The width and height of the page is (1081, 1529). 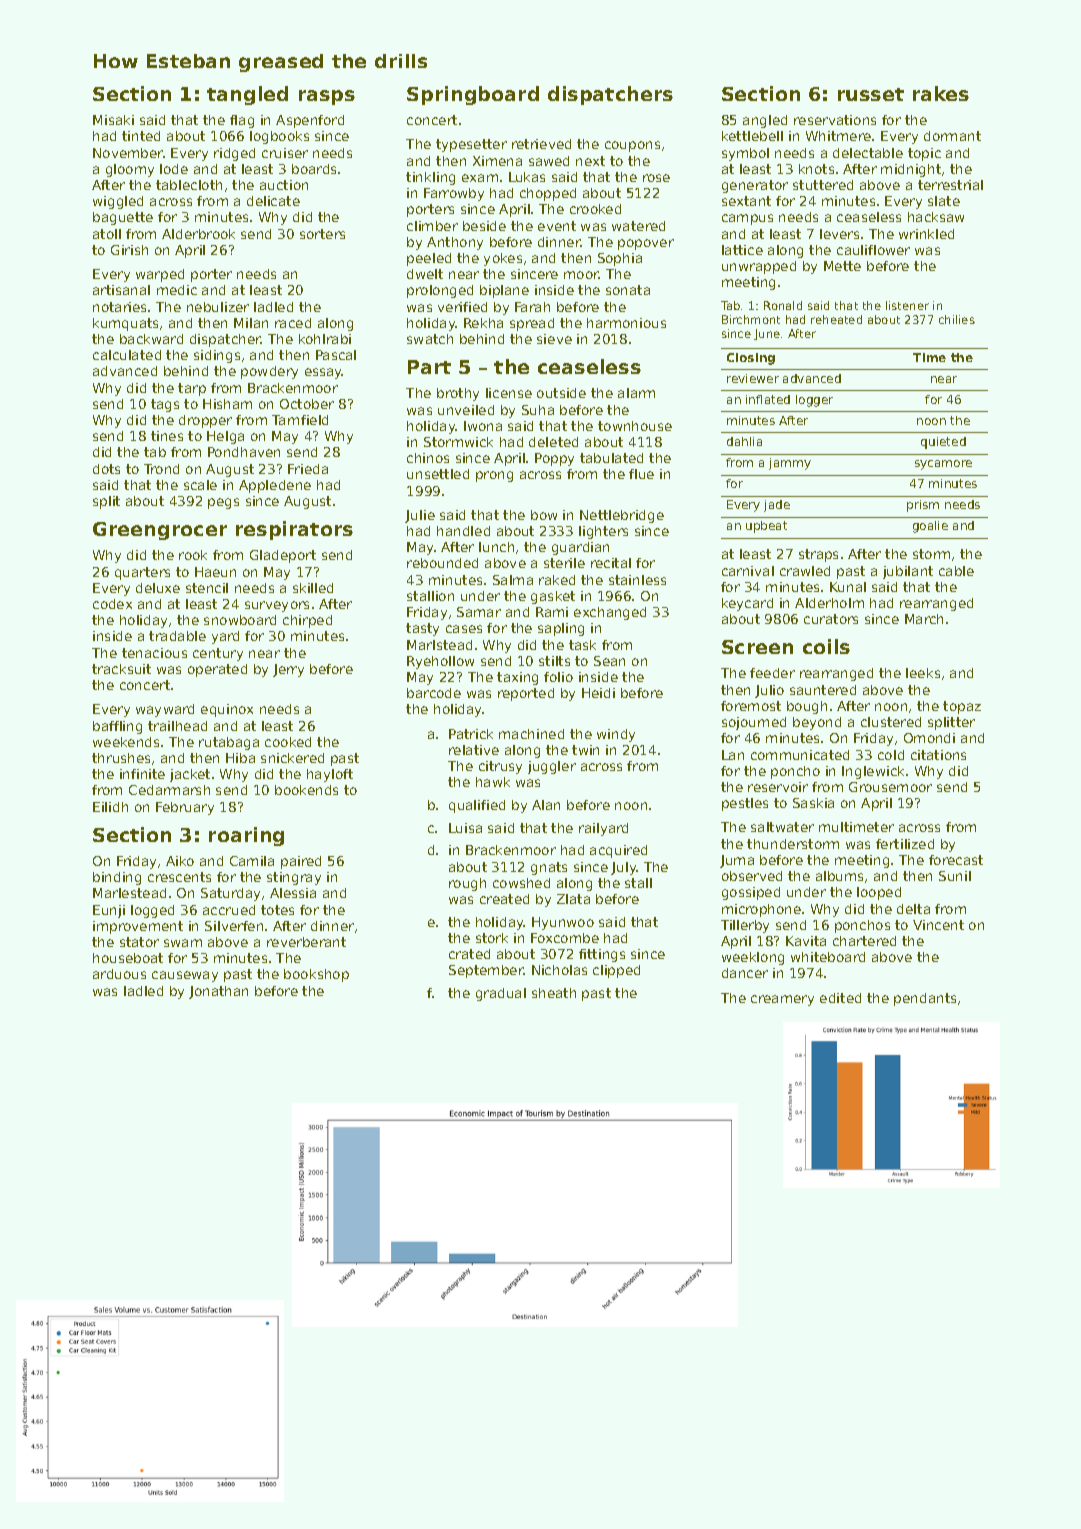 I want to click on gloomy, so click(x=130, y=170).
